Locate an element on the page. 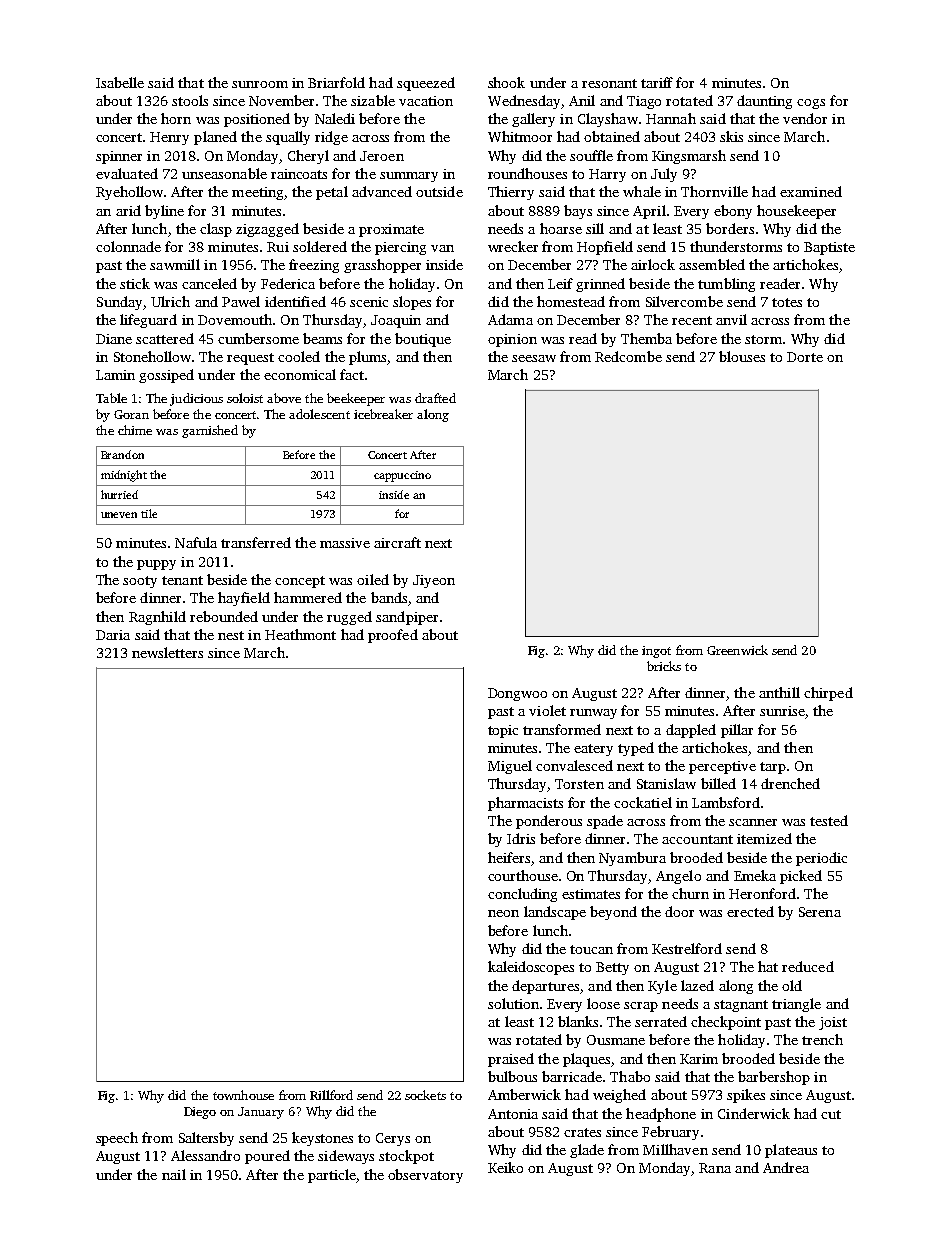  erected is located at coordinates (750, 911).
